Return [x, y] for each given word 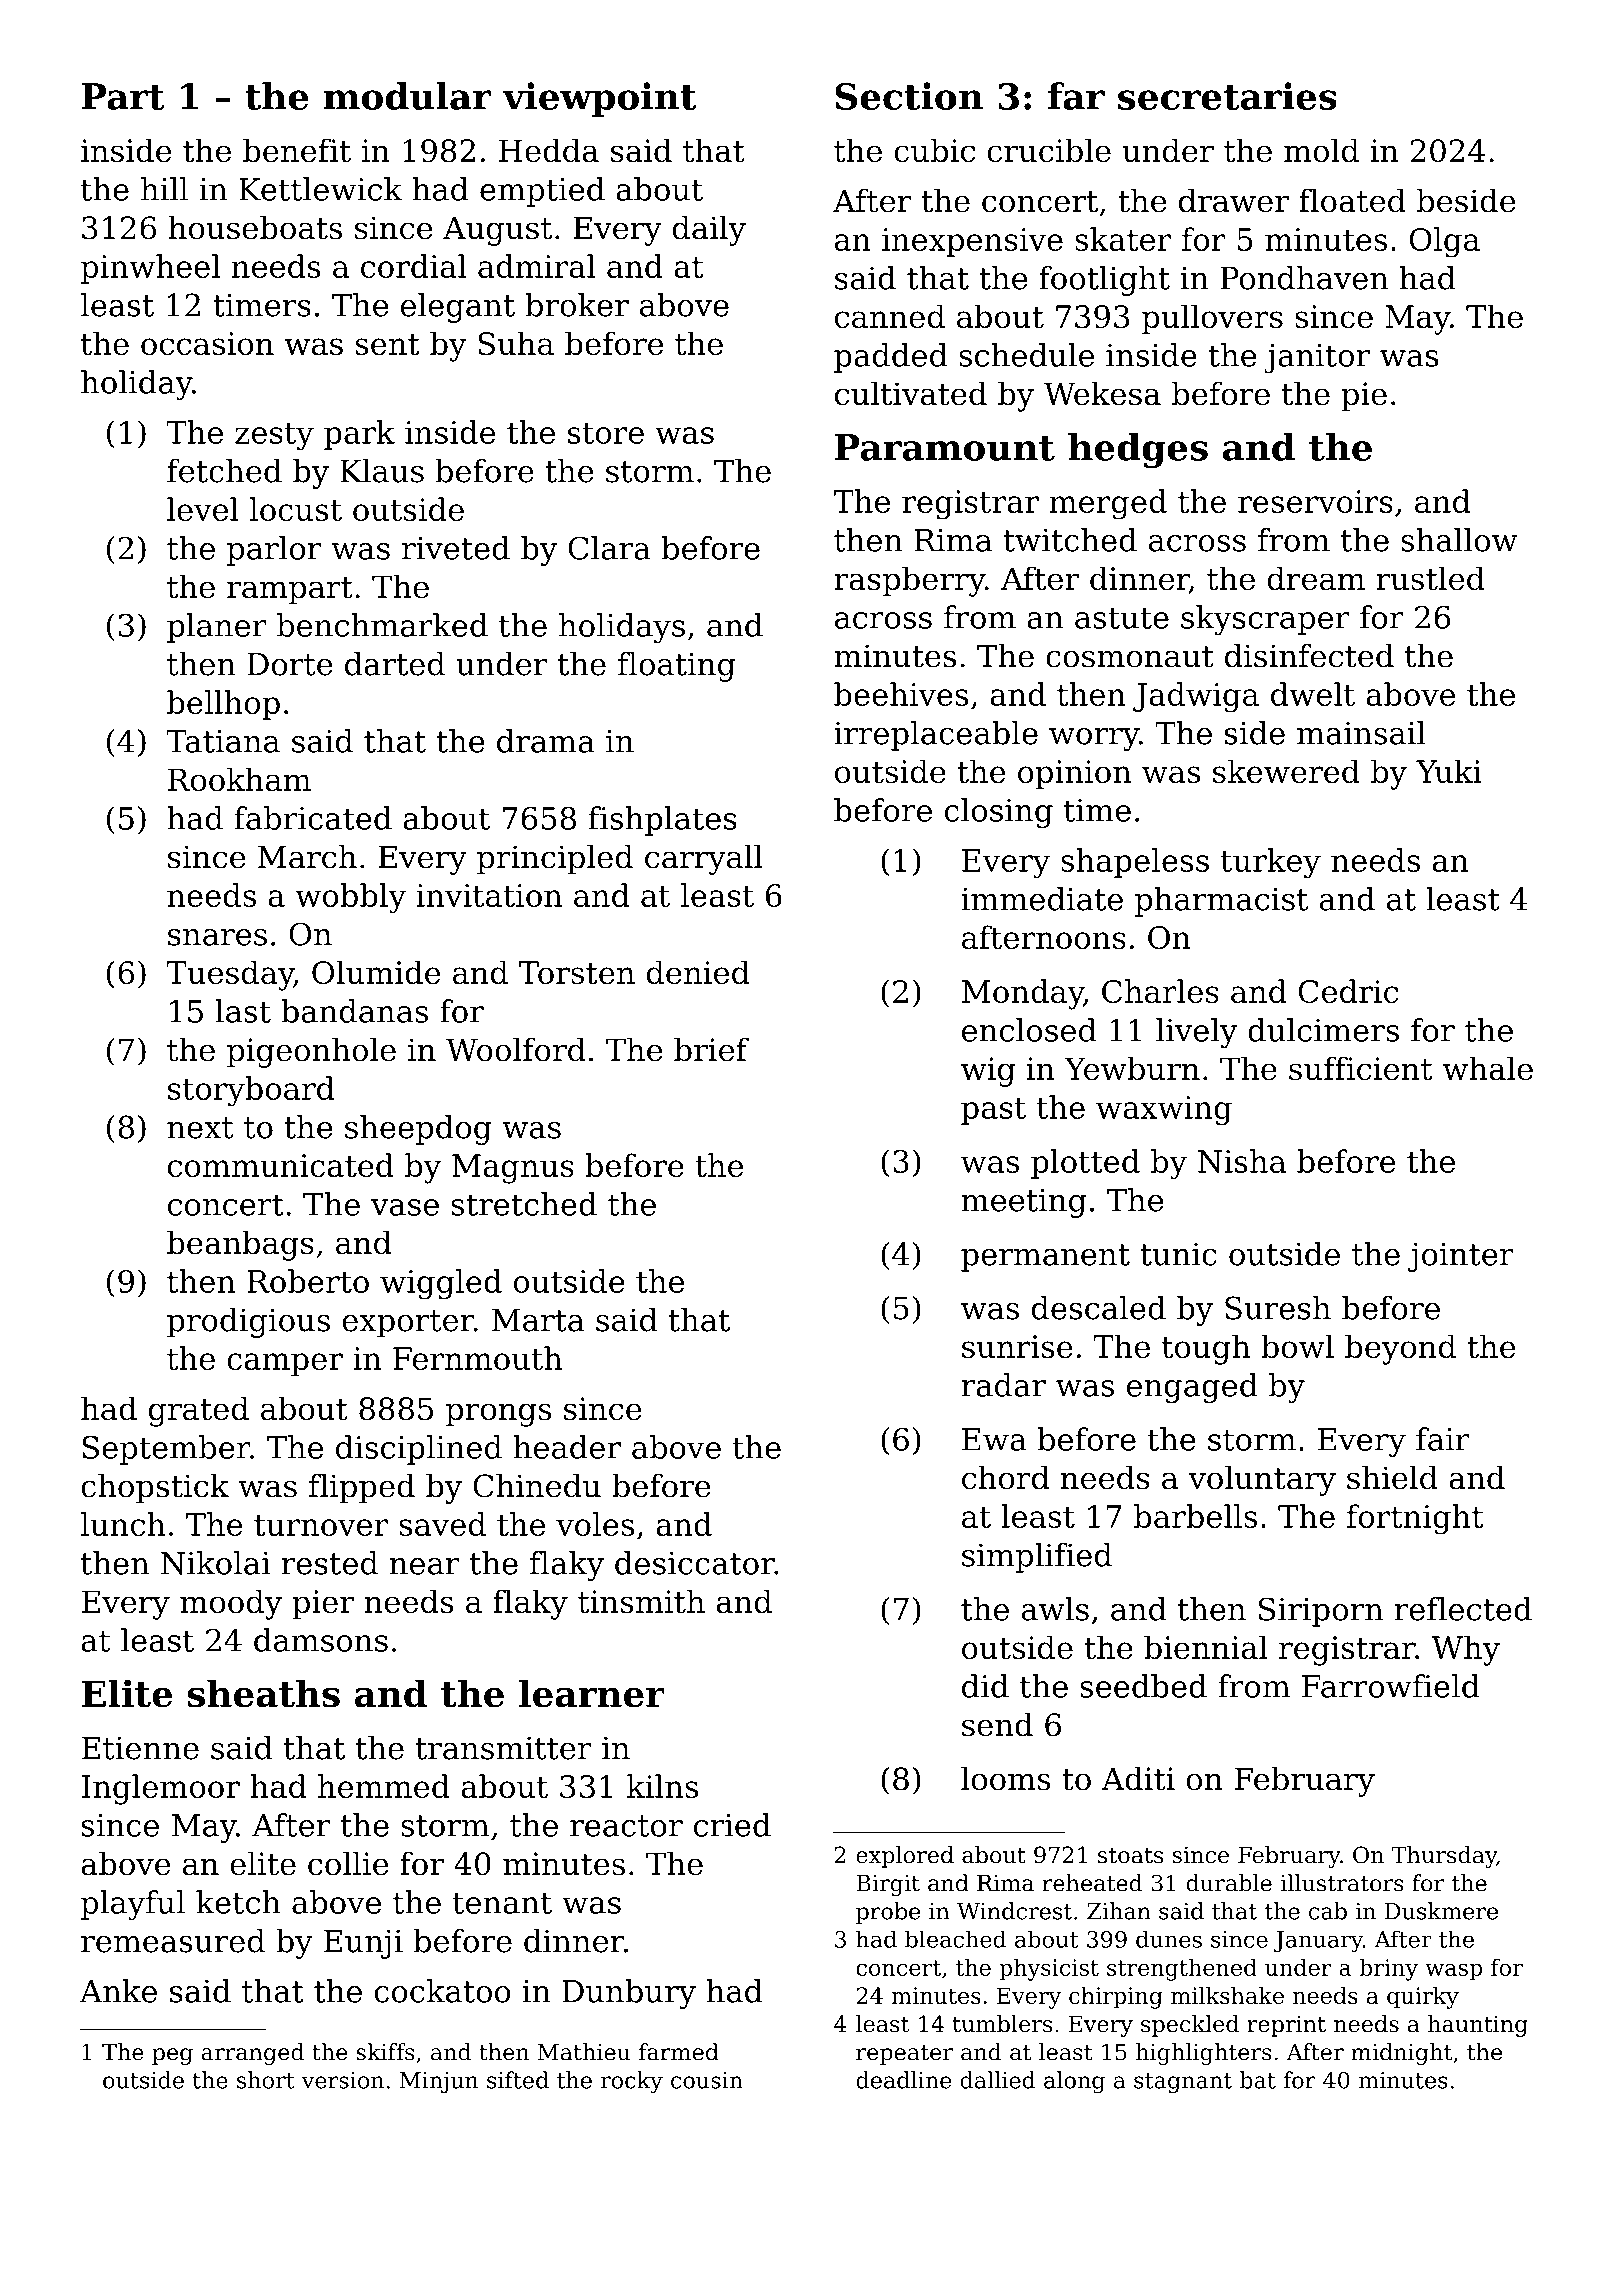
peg [172, 2056]
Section [909, 96]
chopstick [155, 1489]
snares [217, 937]
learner [592, 1693]
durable [1229, 1883]
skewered [1286, 771]
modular [408, 96]
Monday [1023, 994]
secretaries [1227, 96]
